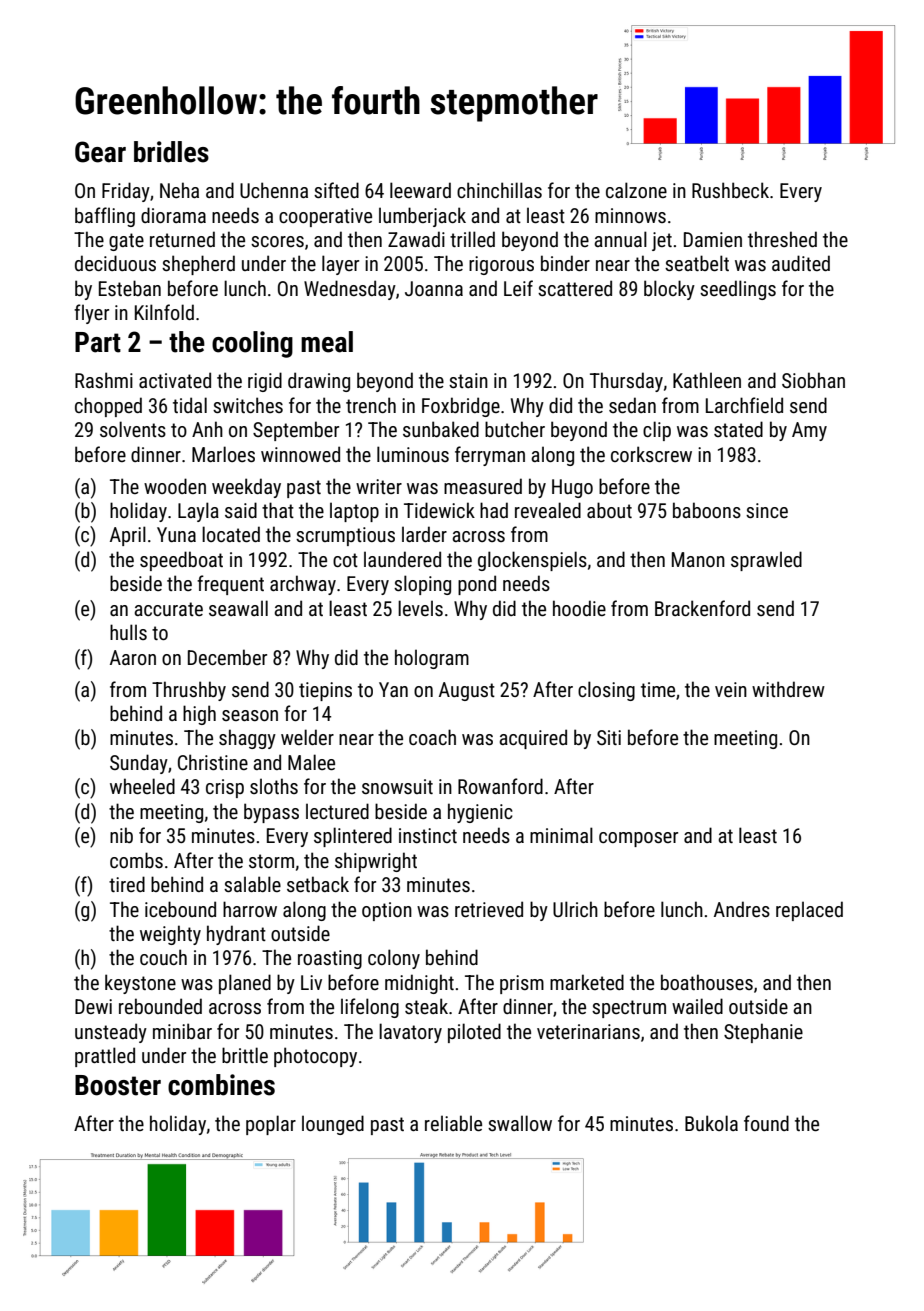 The height and width of the screenshot is (1311, 924). What do you see at coordinates (629, 1009) in the screenshot?
I see `spectrum` at bounding box center [629, 1009].
